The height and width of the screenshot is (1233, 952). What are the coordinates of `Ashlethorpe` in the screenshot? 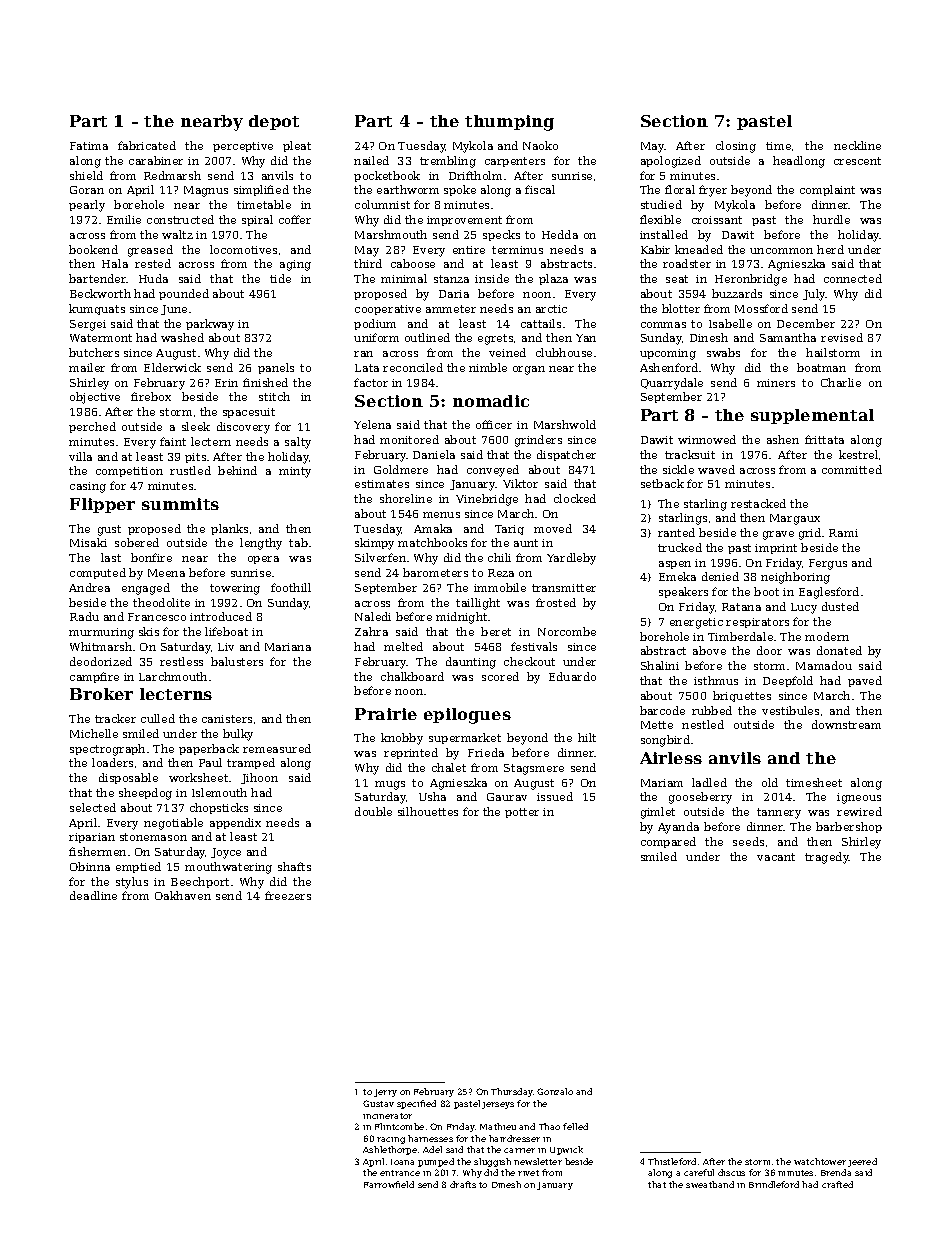 It's located at (390, 1150).
